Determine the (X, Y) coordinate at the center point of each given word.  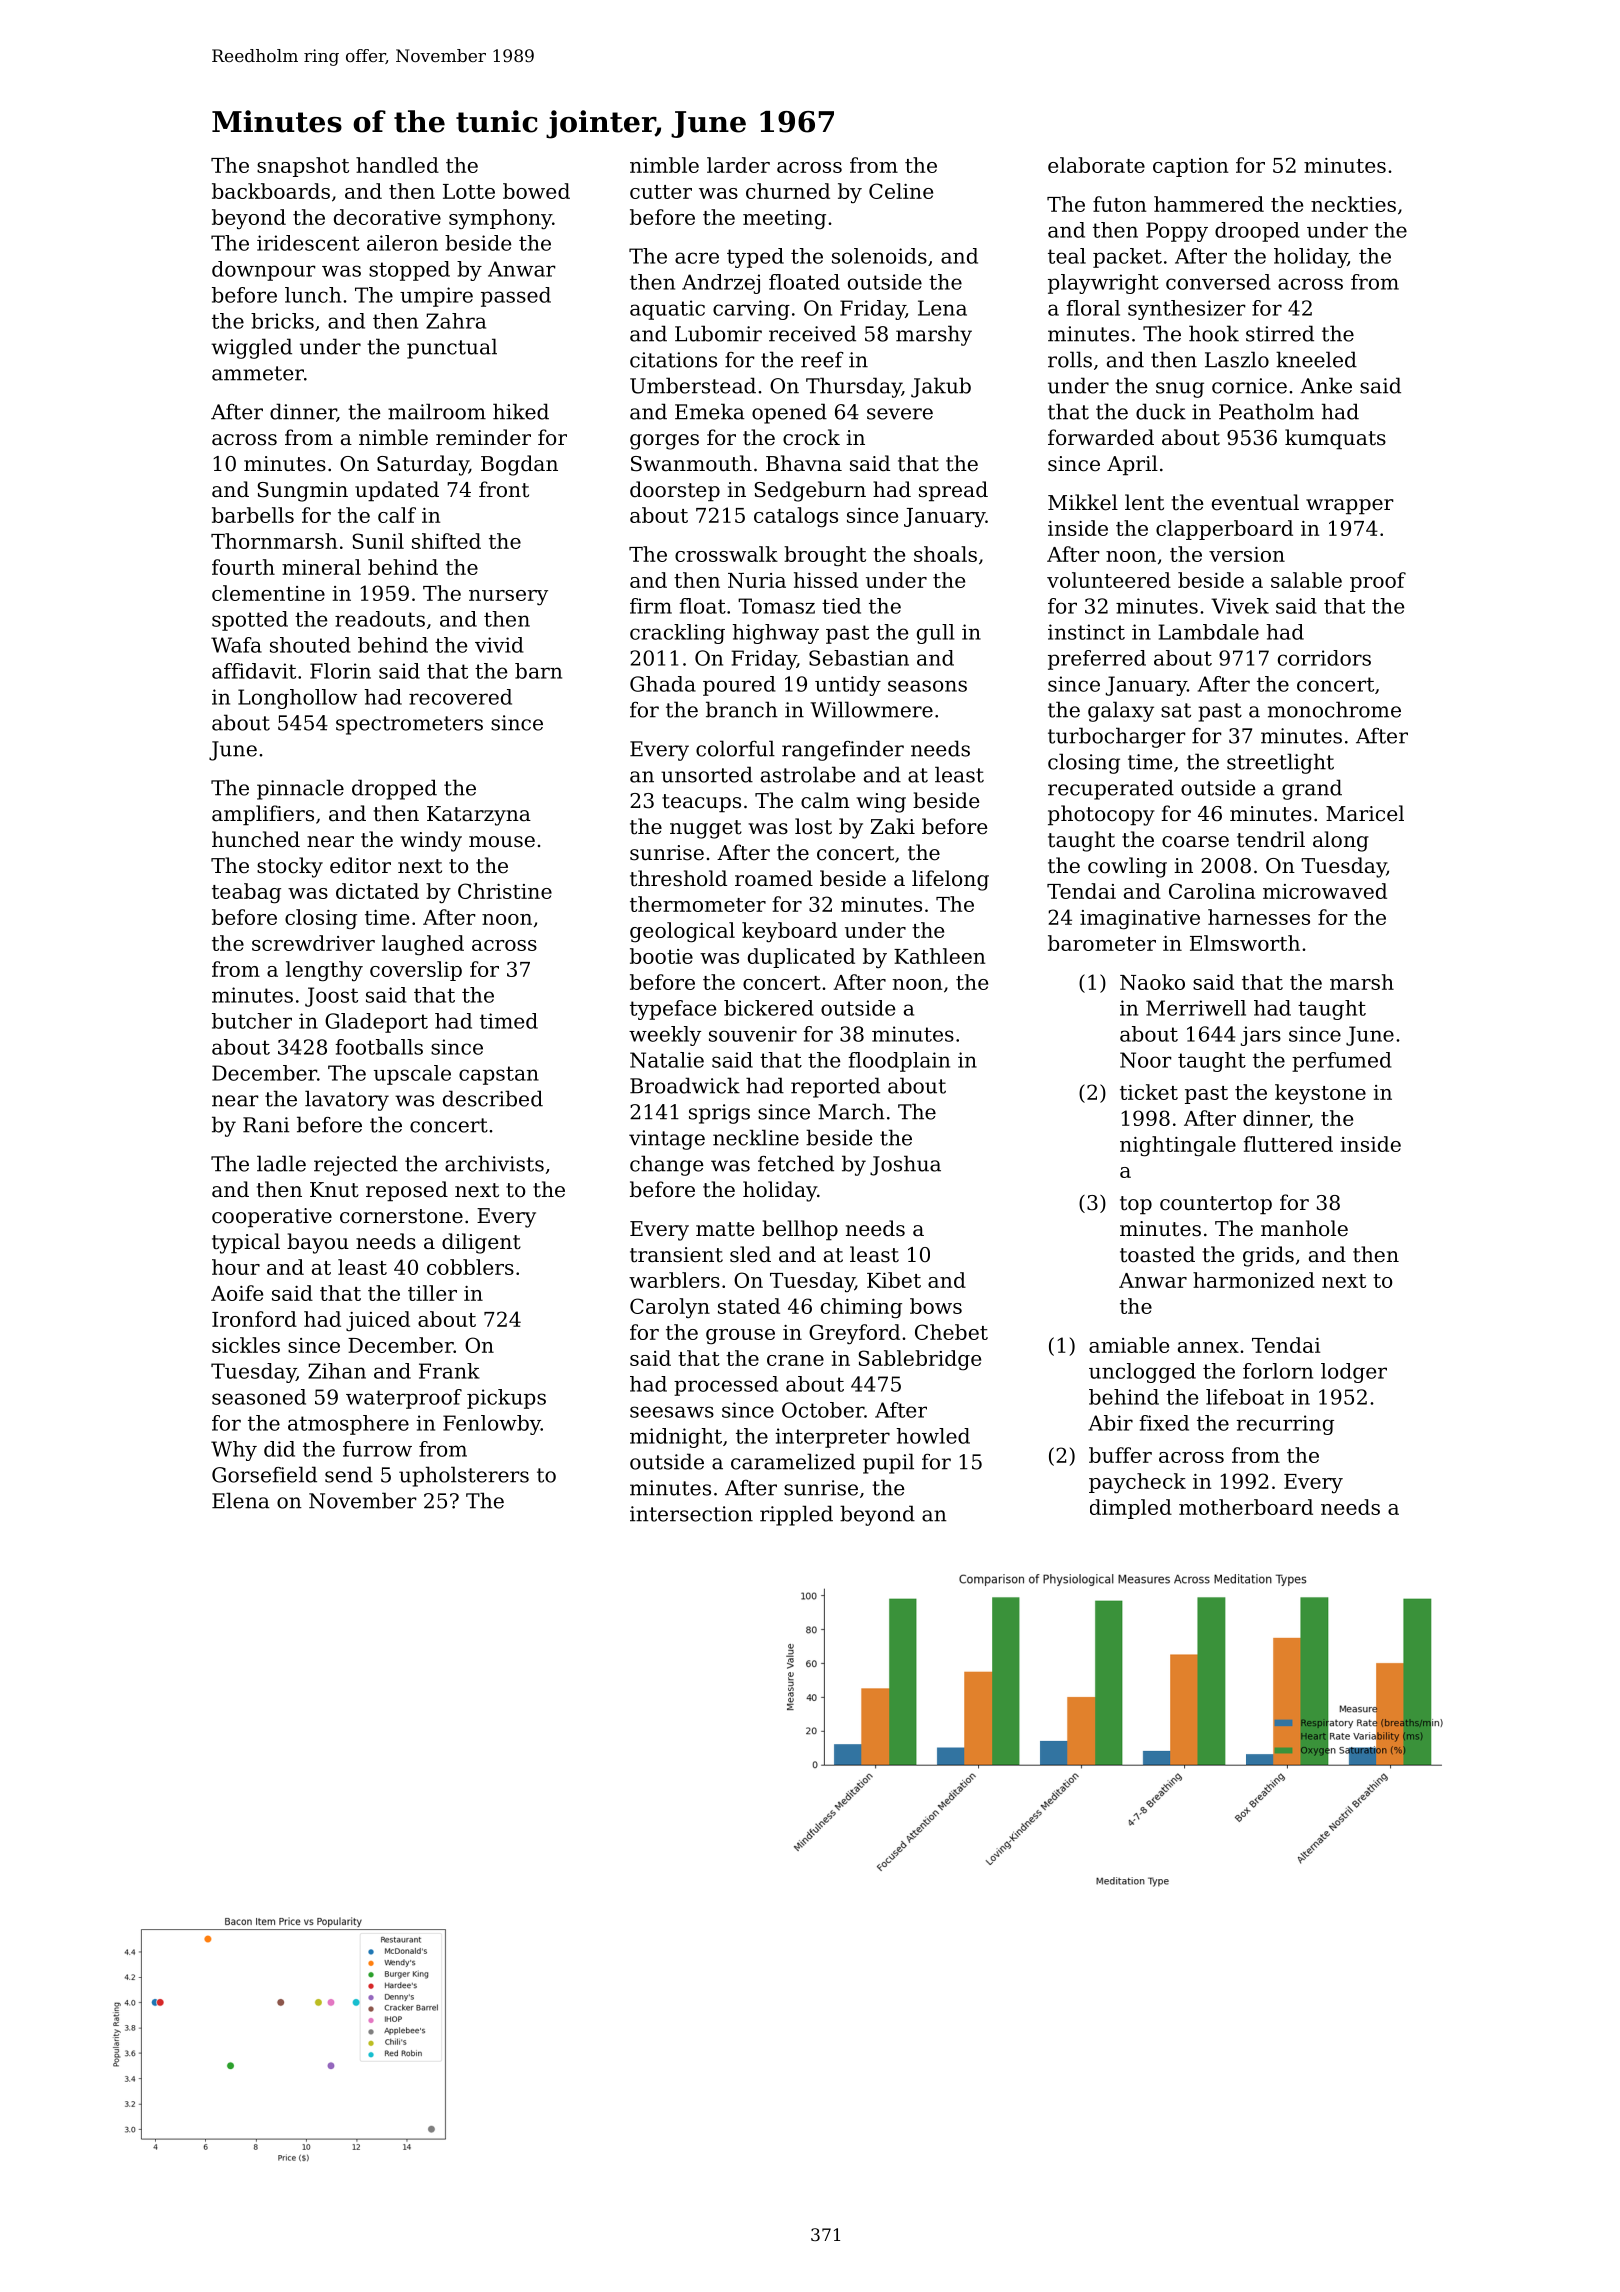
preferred (1097, 660)
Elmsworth (1245, 943)
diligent (481, 1243)
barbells (253, 515)
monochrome (1334, 709)
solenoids (879, 256)
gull (935, 634)
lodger (1354, 1373)
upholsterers (464, 1476)
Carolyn (670, 1308)
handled (397, 165)
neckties (1353, 204)
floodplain (899, 1062)
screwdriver (313, 943)
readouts (380, 619)
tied (841, 606)
